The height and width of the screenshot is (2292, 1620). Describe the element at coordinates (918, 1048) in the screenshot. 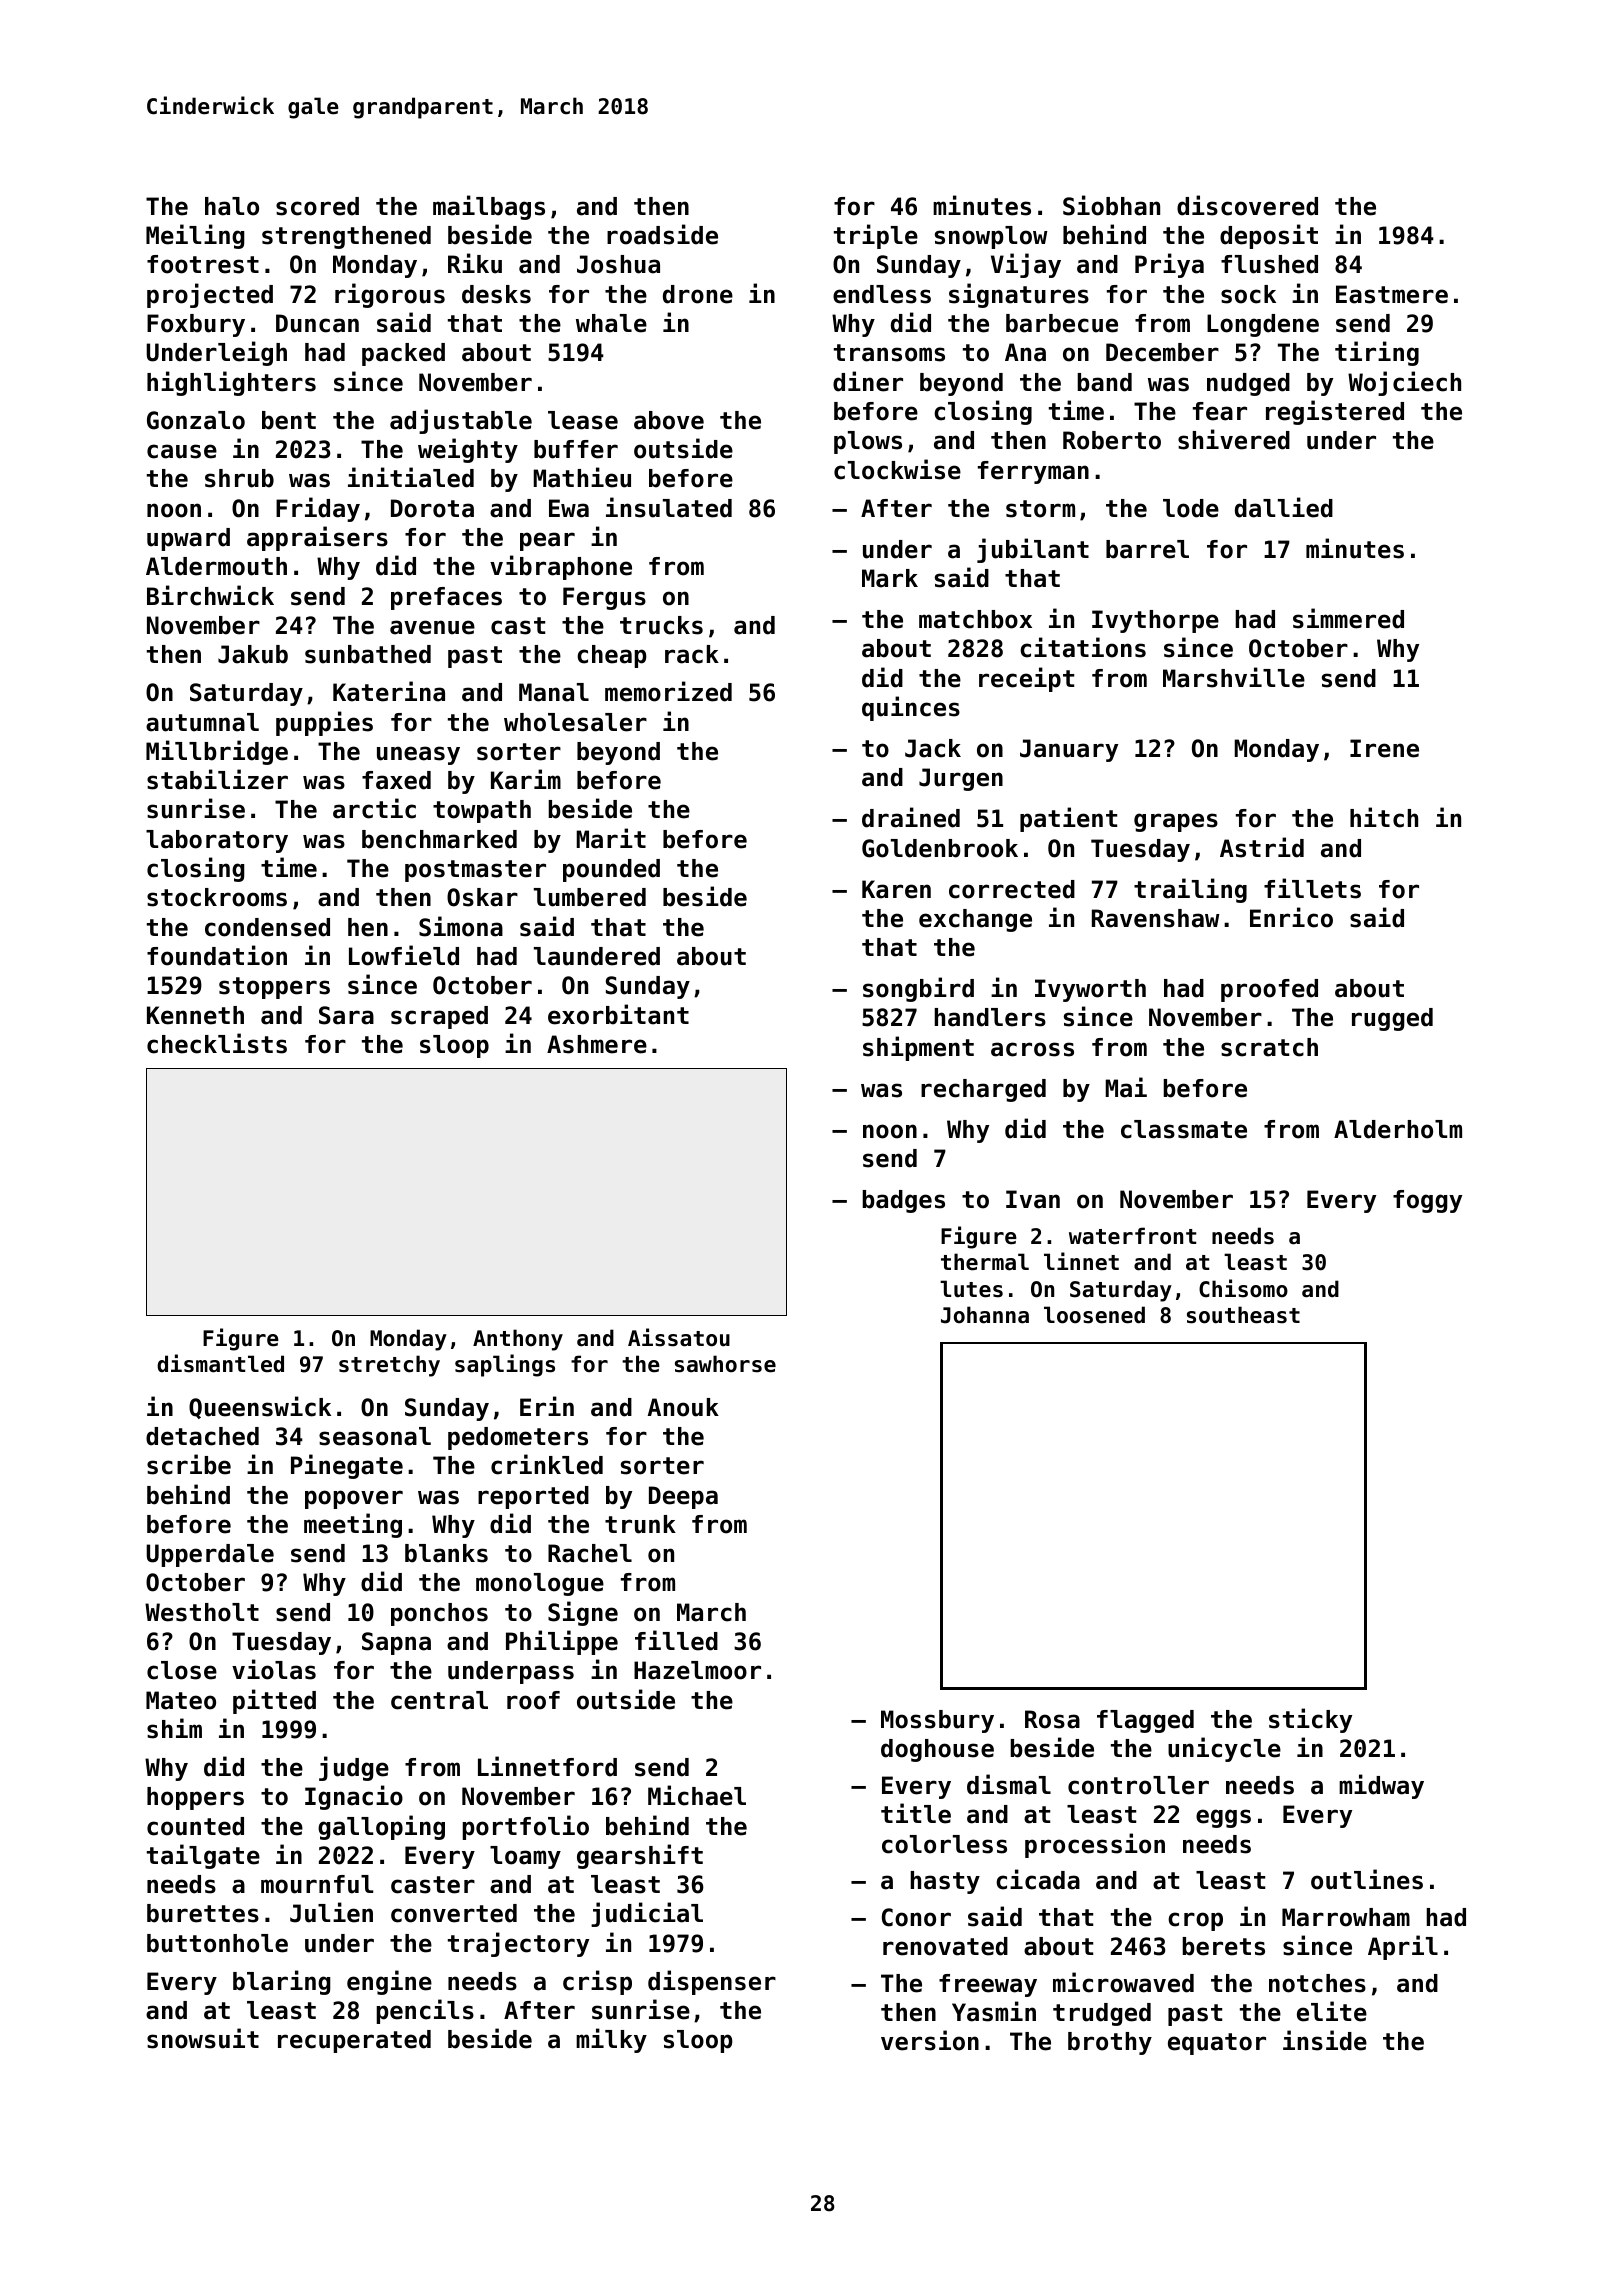

I see `shipment` at that location.
